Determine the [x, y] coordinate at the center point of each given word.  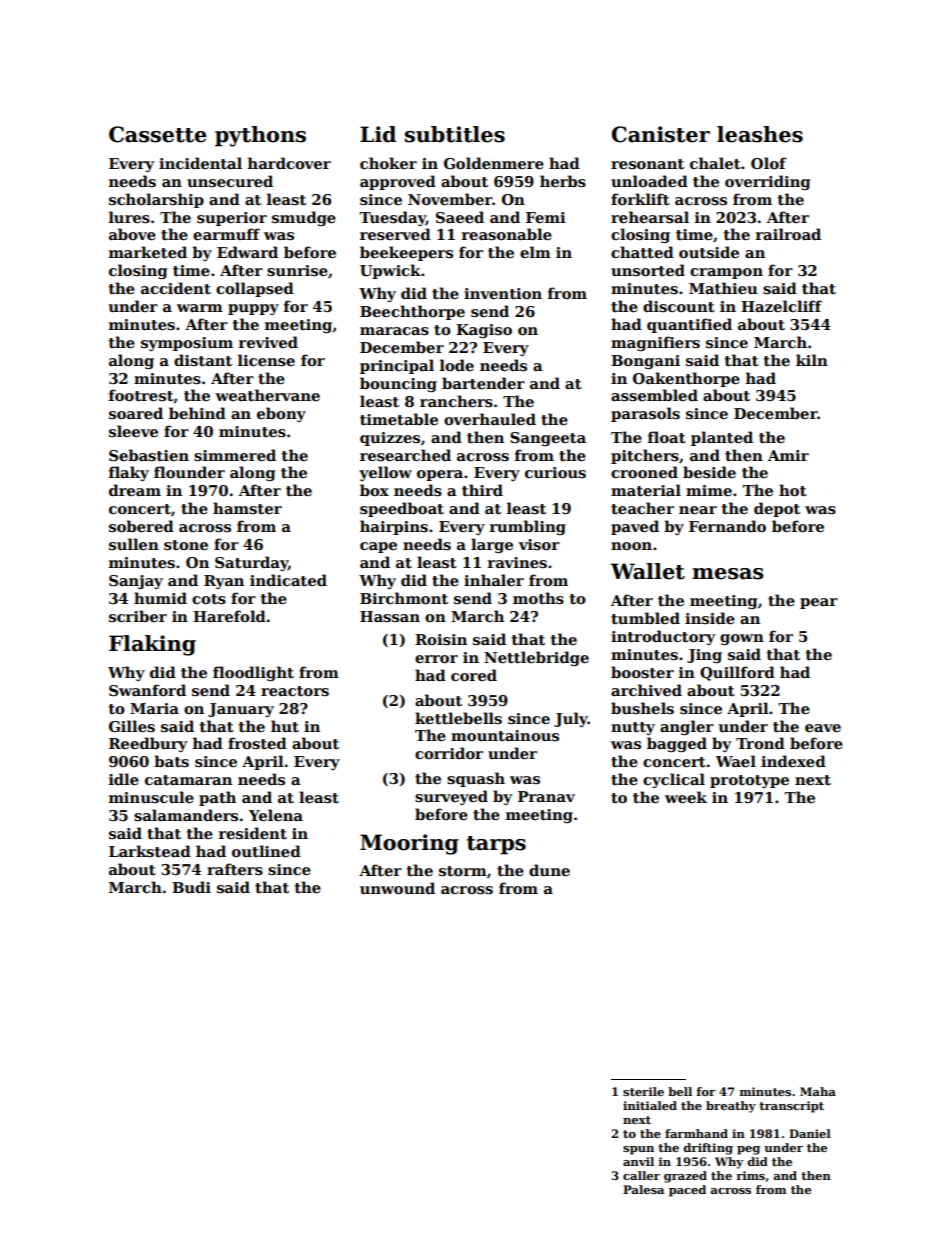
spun [638, 1150]
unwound [397, 888]
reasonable [507, 234]
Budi [191, 887]
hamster [247, 508]
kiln [812, 360]
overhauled [490, 419]
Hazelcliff [781, 306]
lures [129, 217]
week [686, 797]
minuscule [151, 797]
